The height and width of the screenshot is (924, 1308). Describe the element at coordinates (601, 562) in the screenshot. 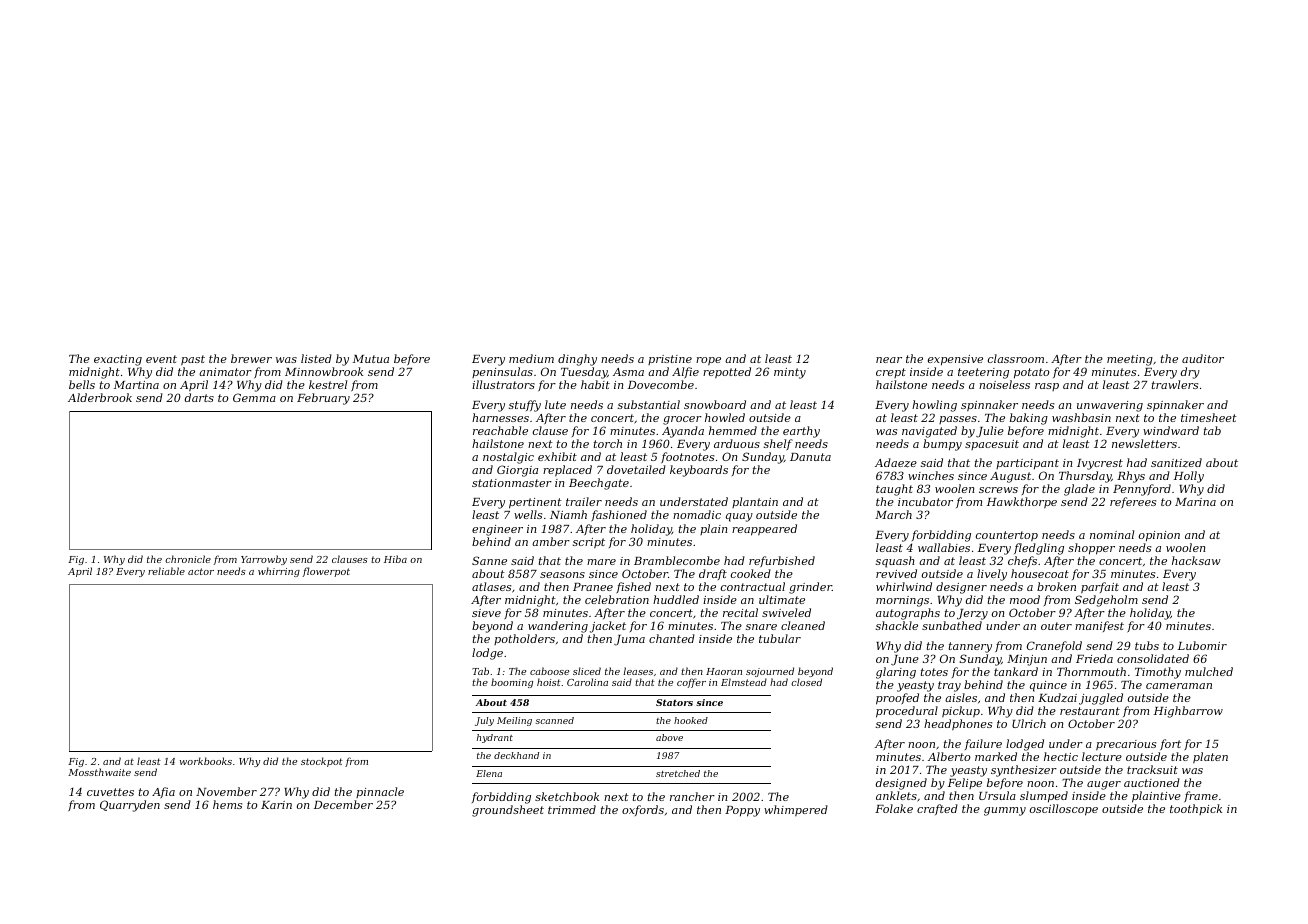

I see `mare` at that location.
